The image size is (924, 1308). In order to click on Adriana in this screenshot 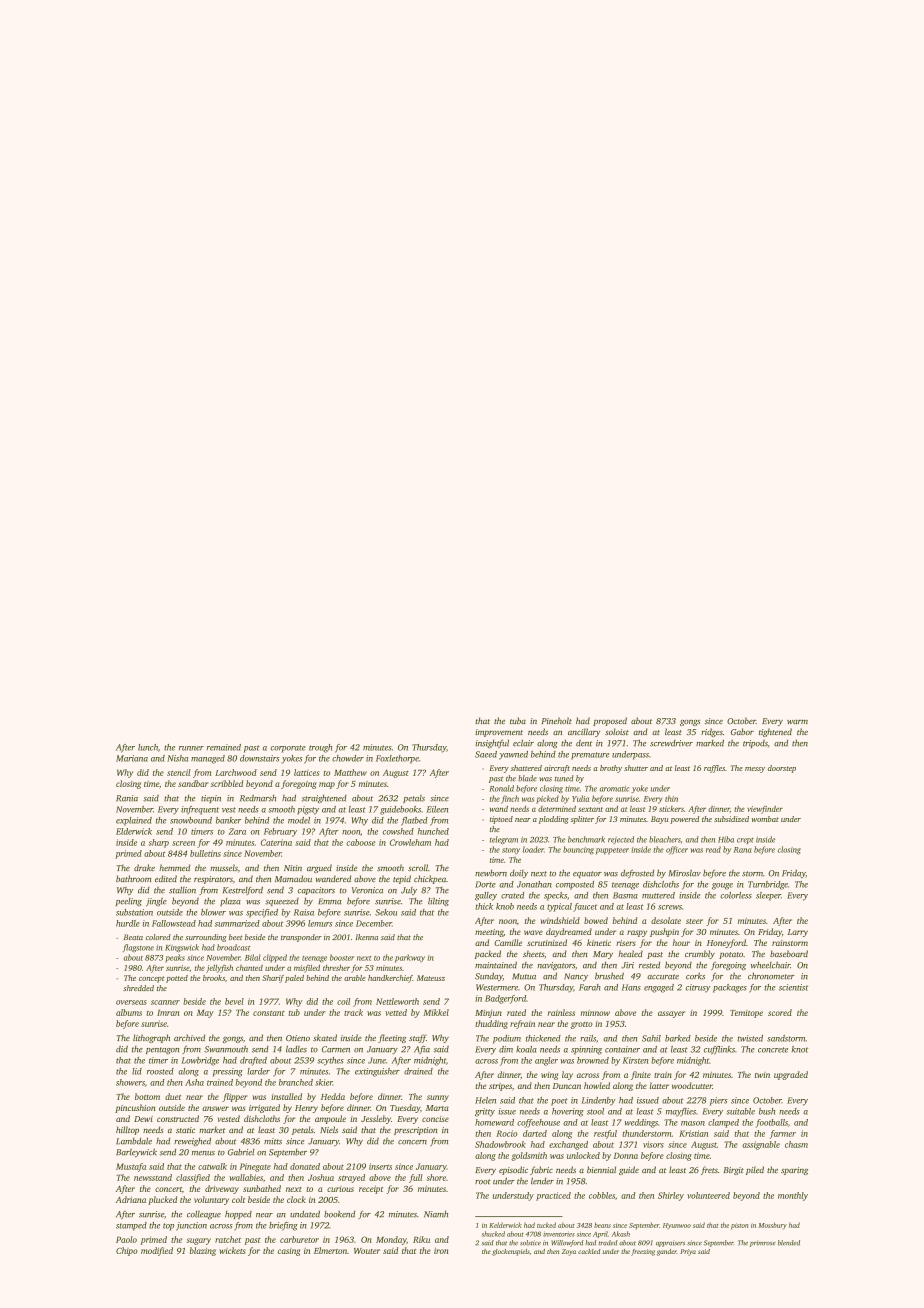, I will do `click(131, 1199)`.
